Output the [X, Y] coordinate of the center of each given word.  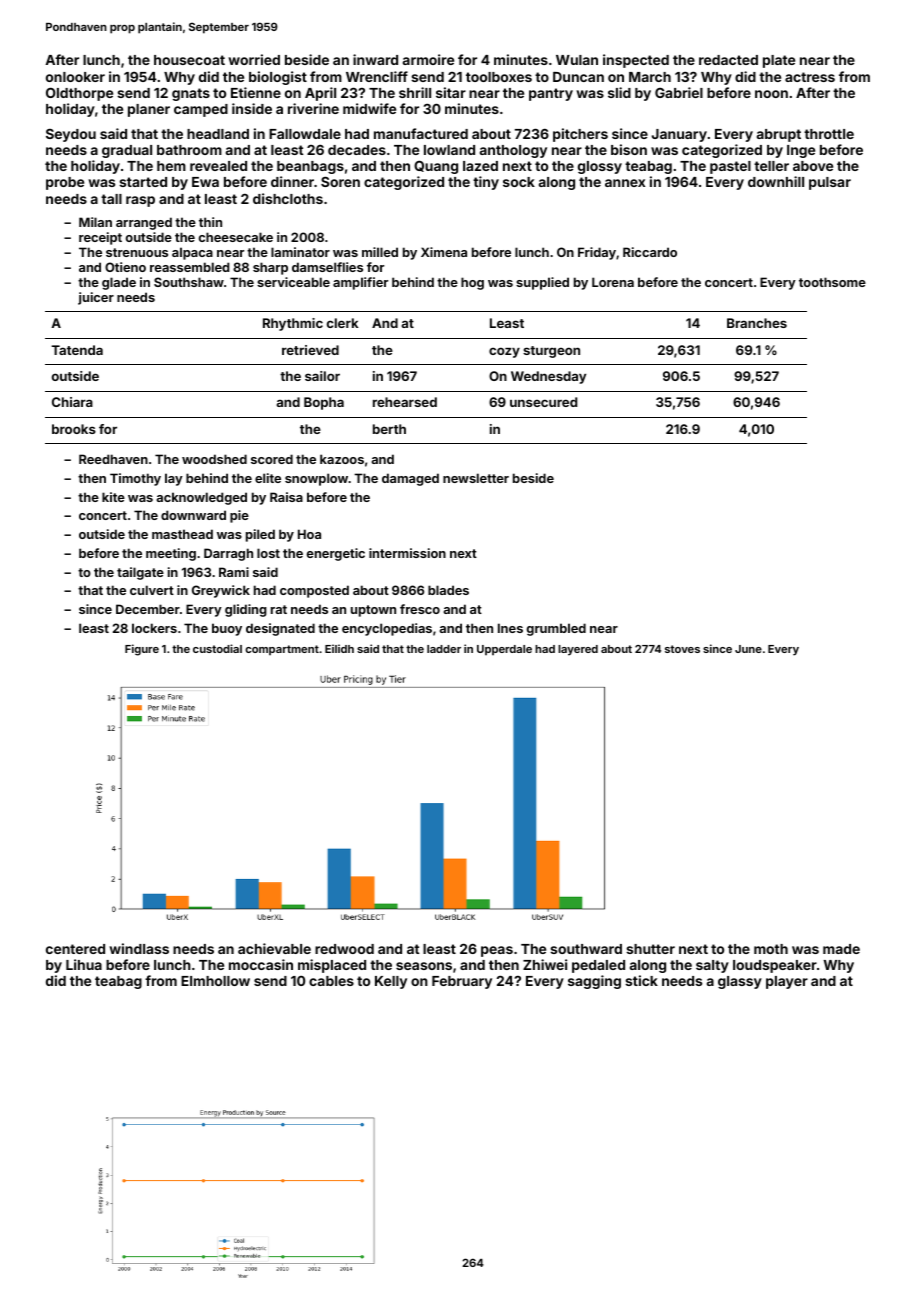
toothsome [832, 282]
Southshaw [189, 282]
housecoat [189, 60]
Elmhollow [215, 981]
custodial [217, 648]
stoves [682, 649]
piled [260, 535]
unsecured [543, 402]
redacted [728, 60]
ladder [444, 649]
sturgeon [551, 352]
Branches [757, 323]
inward [375, 59]
